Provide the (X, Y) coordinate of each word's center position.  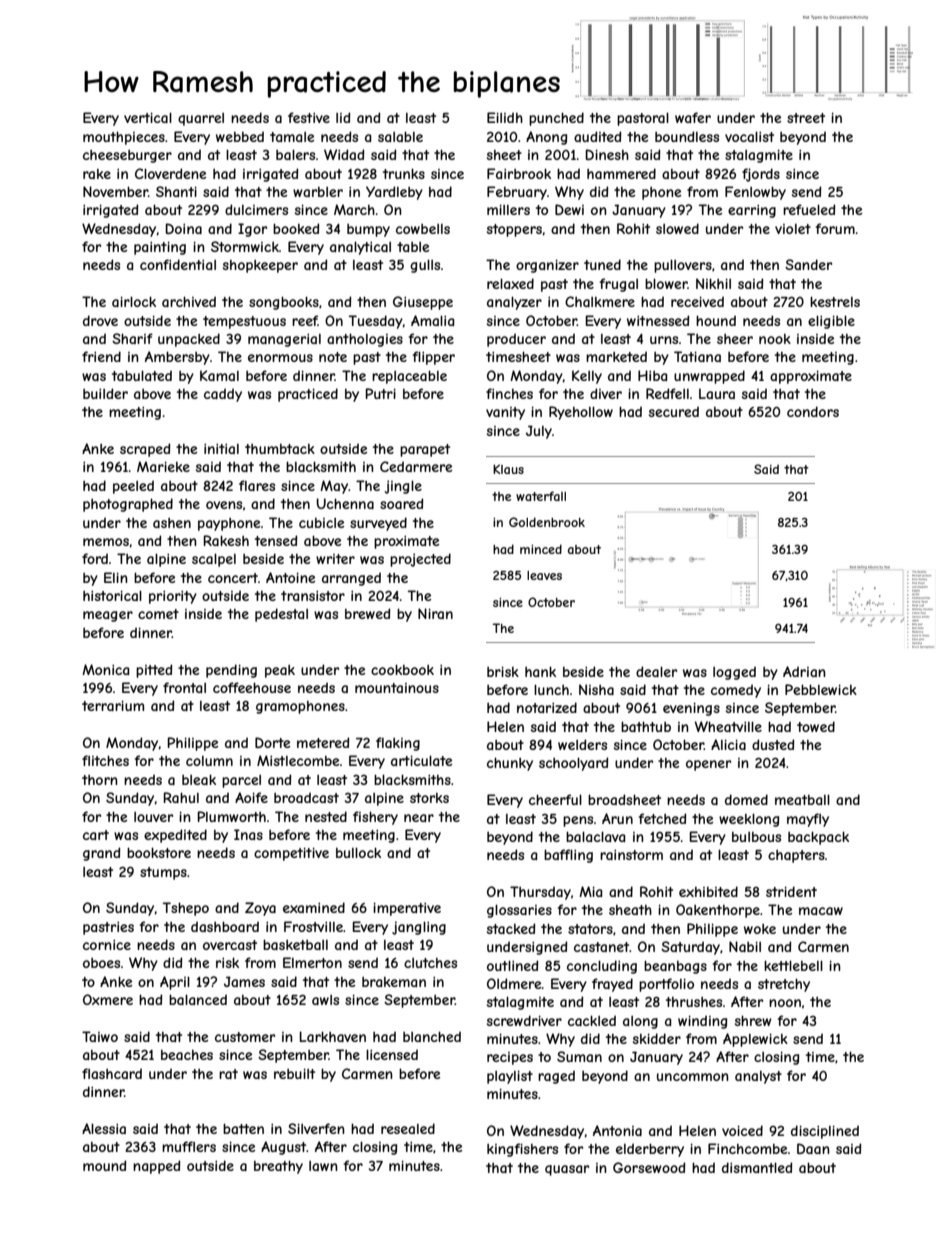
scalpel (214, 560)
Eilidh (505, 117)
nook (775, 339)
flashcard (112, 1073)
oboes (101, 963)
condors (813, 411)
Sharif (132, 338)
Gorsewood (649, 1167)
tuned (602, 264)
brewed (367, 613)
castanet (602, 947)
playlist (510, 1077)
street (806, 118)
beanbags (675, 967)
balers (295, 154)
